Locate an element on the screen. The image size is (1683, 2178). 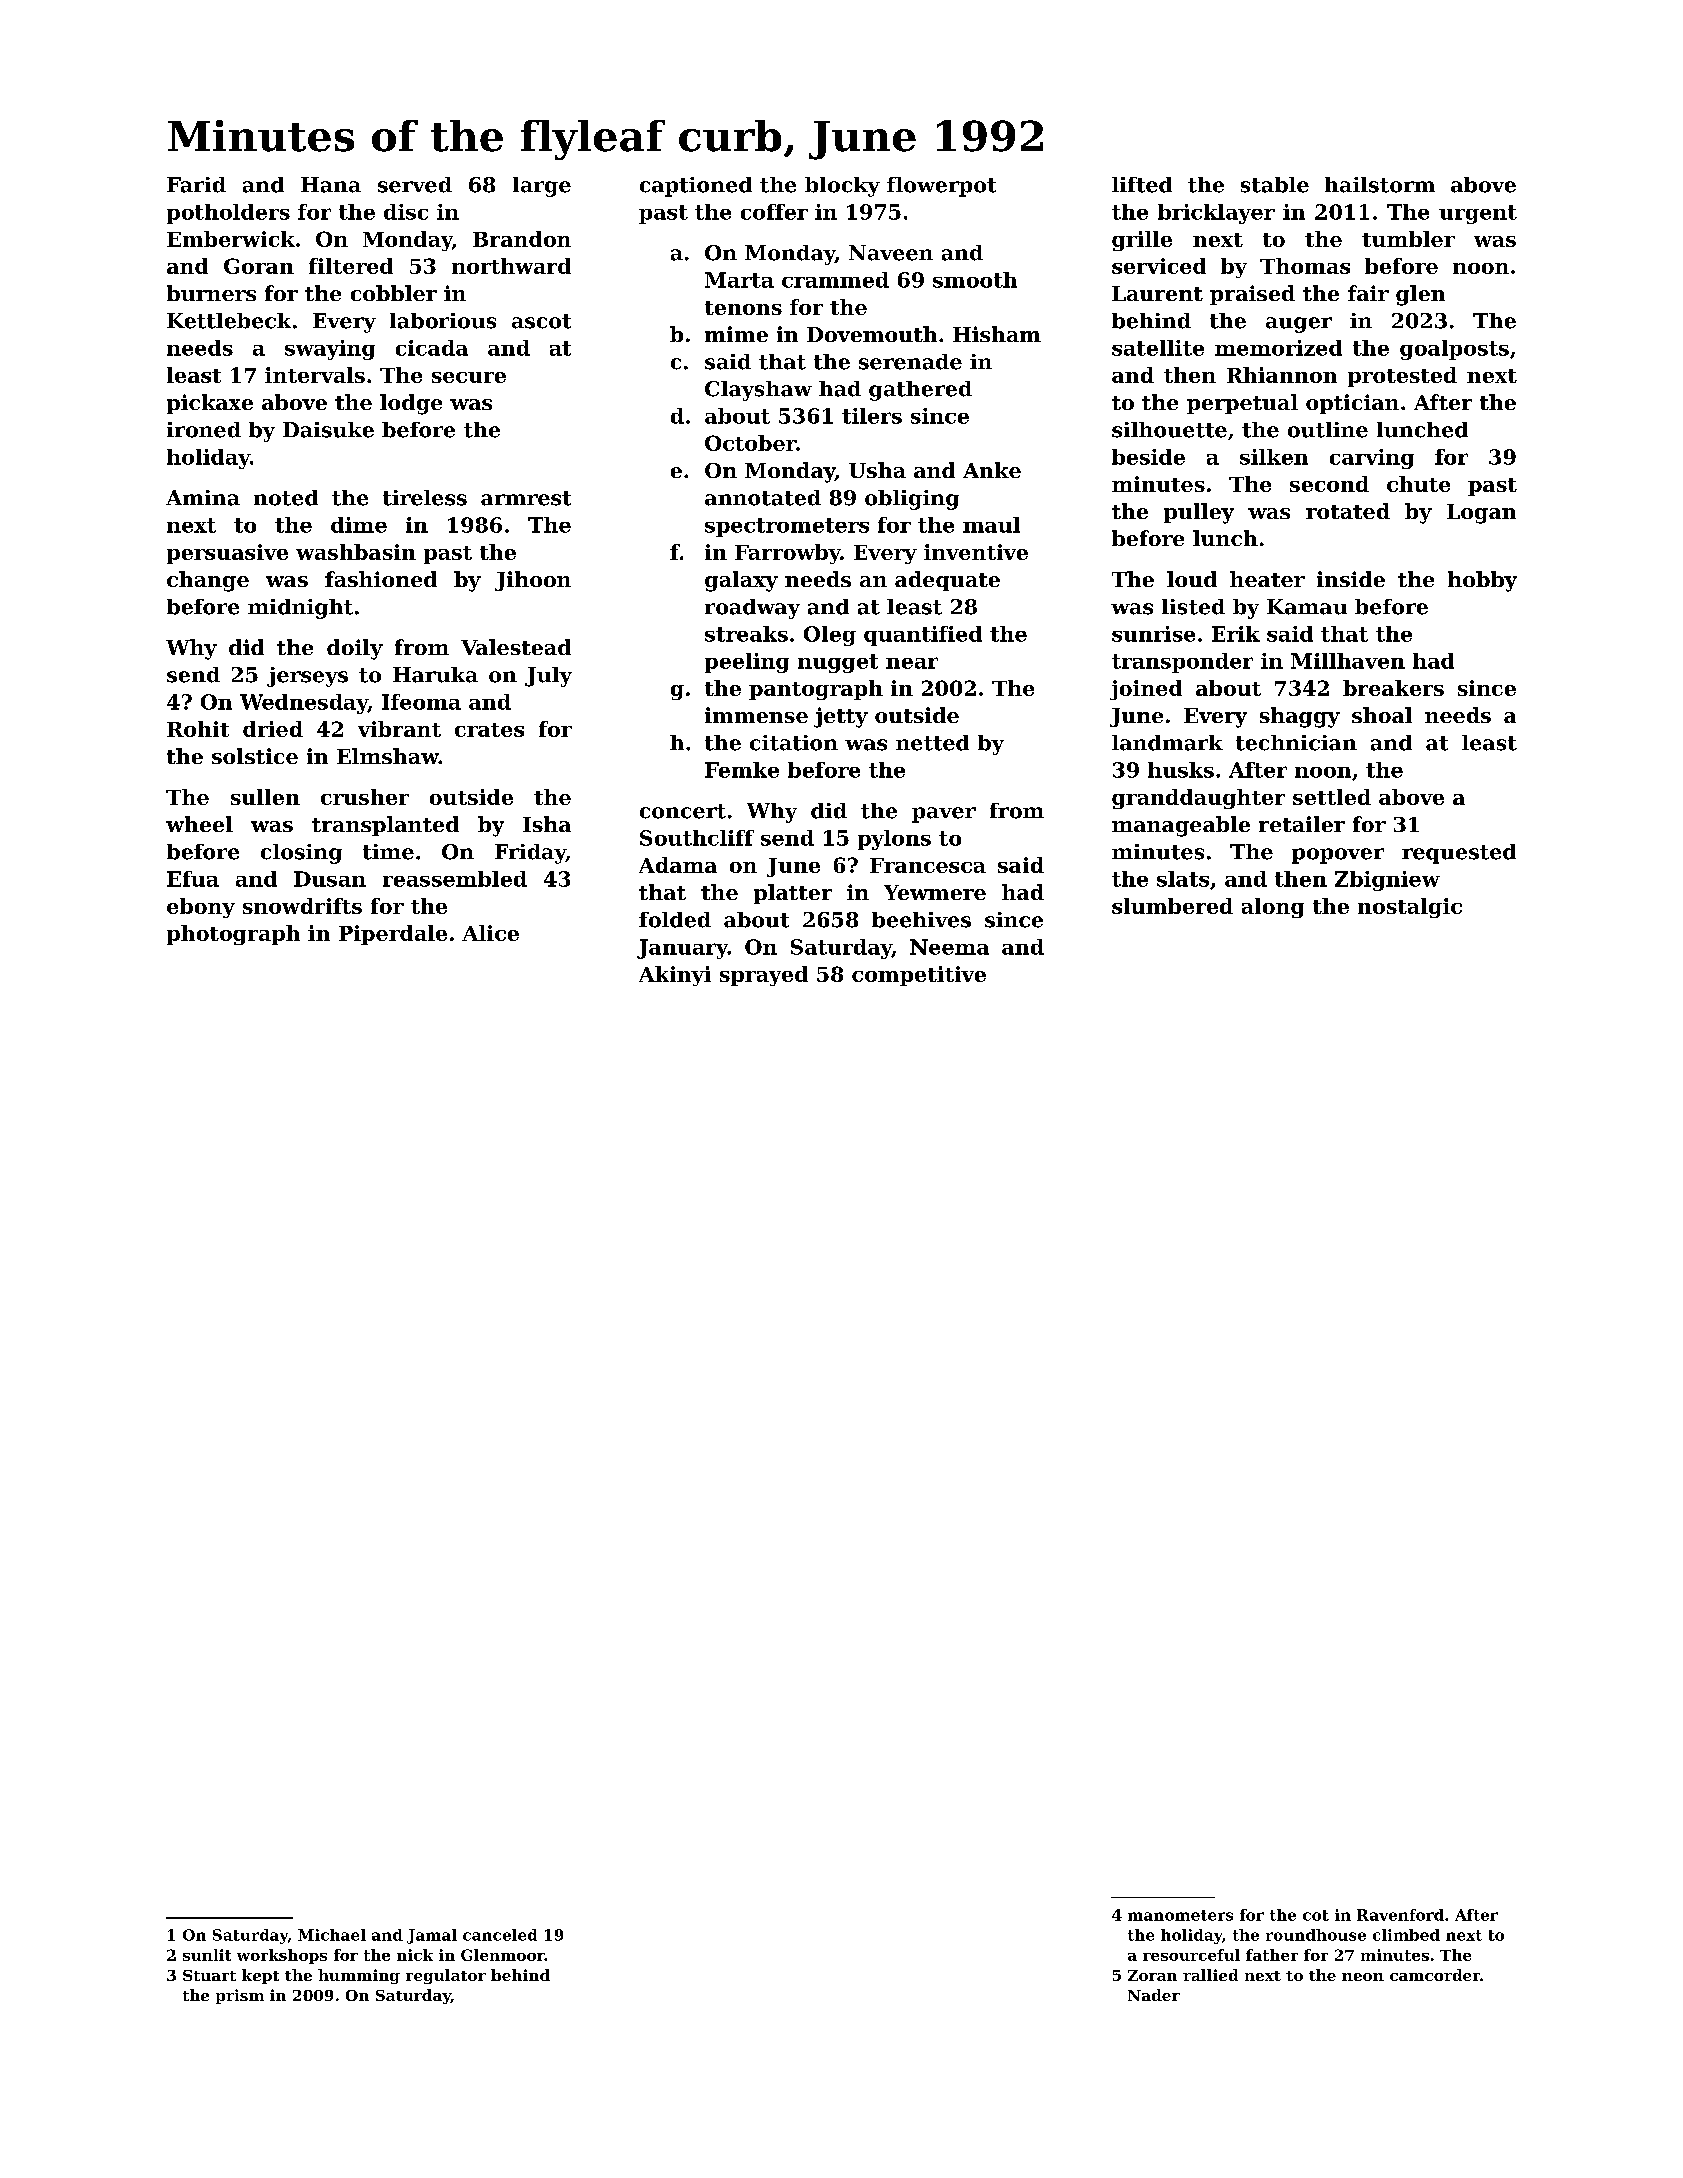
lodge is located at coordinates (411, 404).
